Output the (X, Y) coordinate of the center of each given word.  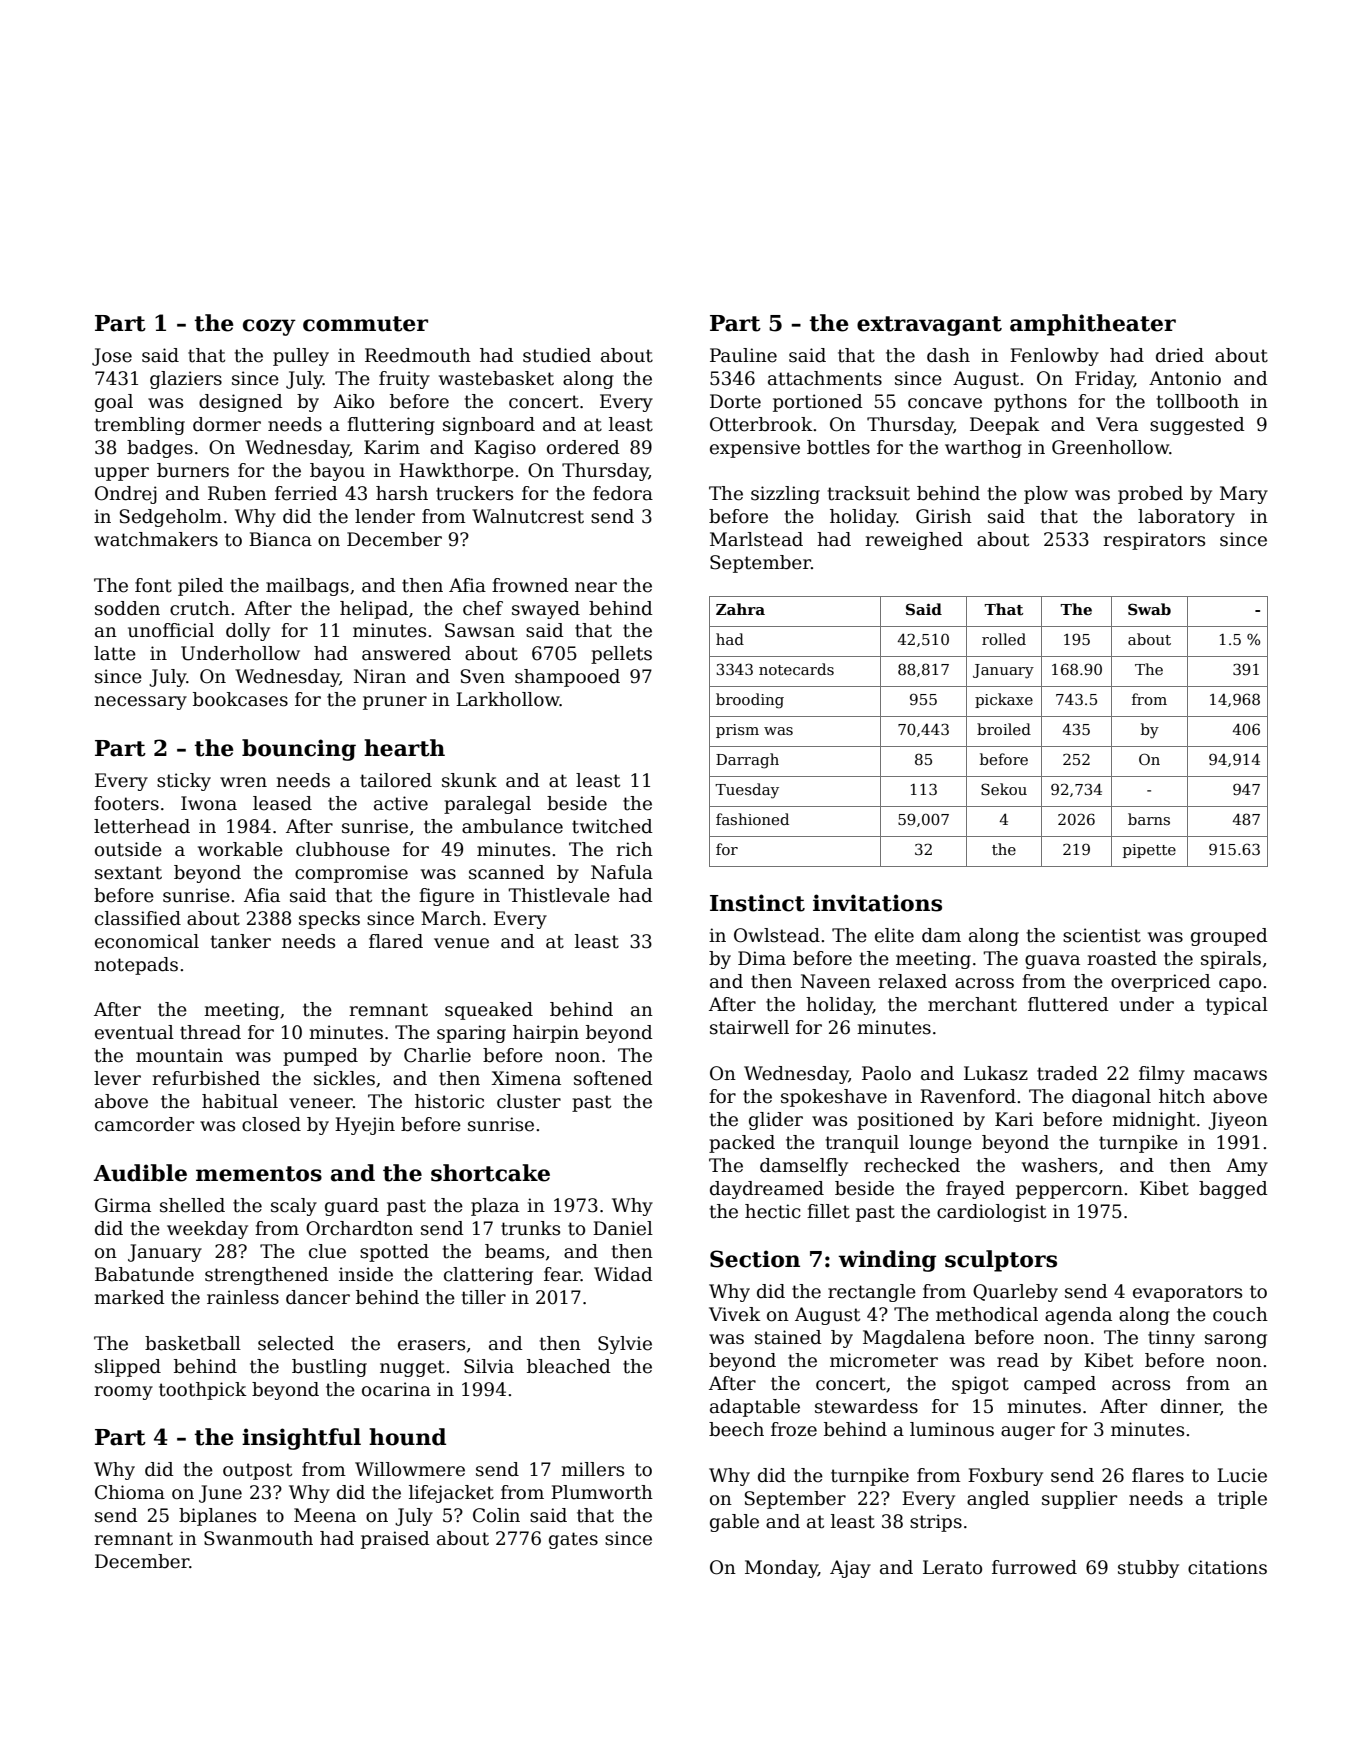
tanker (241, 941)
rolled (1004, 639)
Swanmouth (258, 1538)
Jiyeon (1238, 1121)
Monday (781, 1569)
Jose (112, 357)
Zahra (740, 609)
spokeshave (834, 1098)
